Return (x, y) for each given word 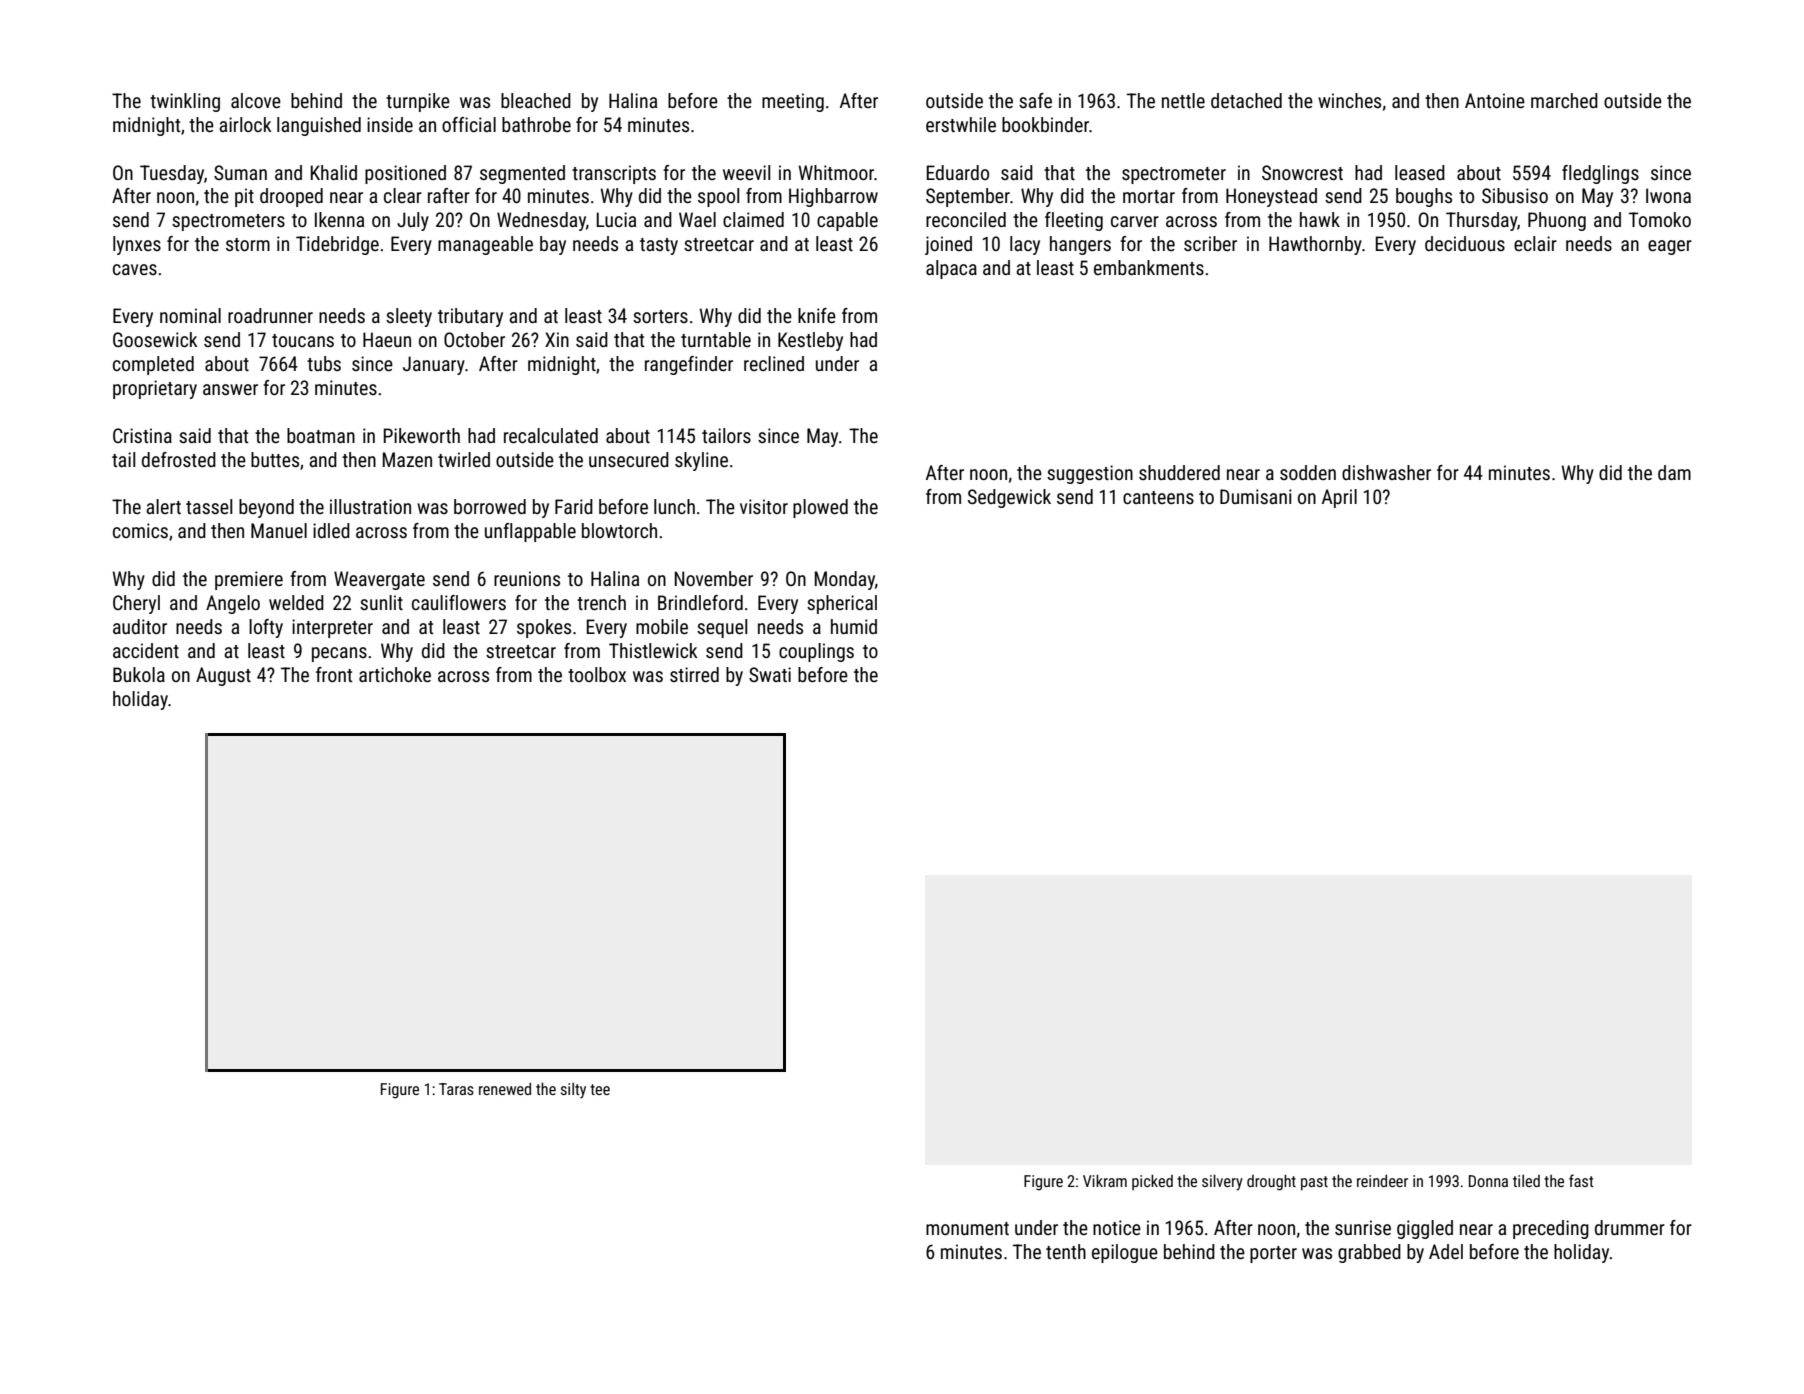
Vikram (1105, 1180)
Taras (456, 1089)
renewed (505, 1089)
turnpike (418, 102)
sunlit (381, 602)
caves (135, 269)
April (1339, 498)
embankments (1149, 267)
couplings (816, 652)
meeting (793, 102)
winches (1349, 100)
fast (1581, 1180)
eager (1670, 247)
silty (573, 1090)
